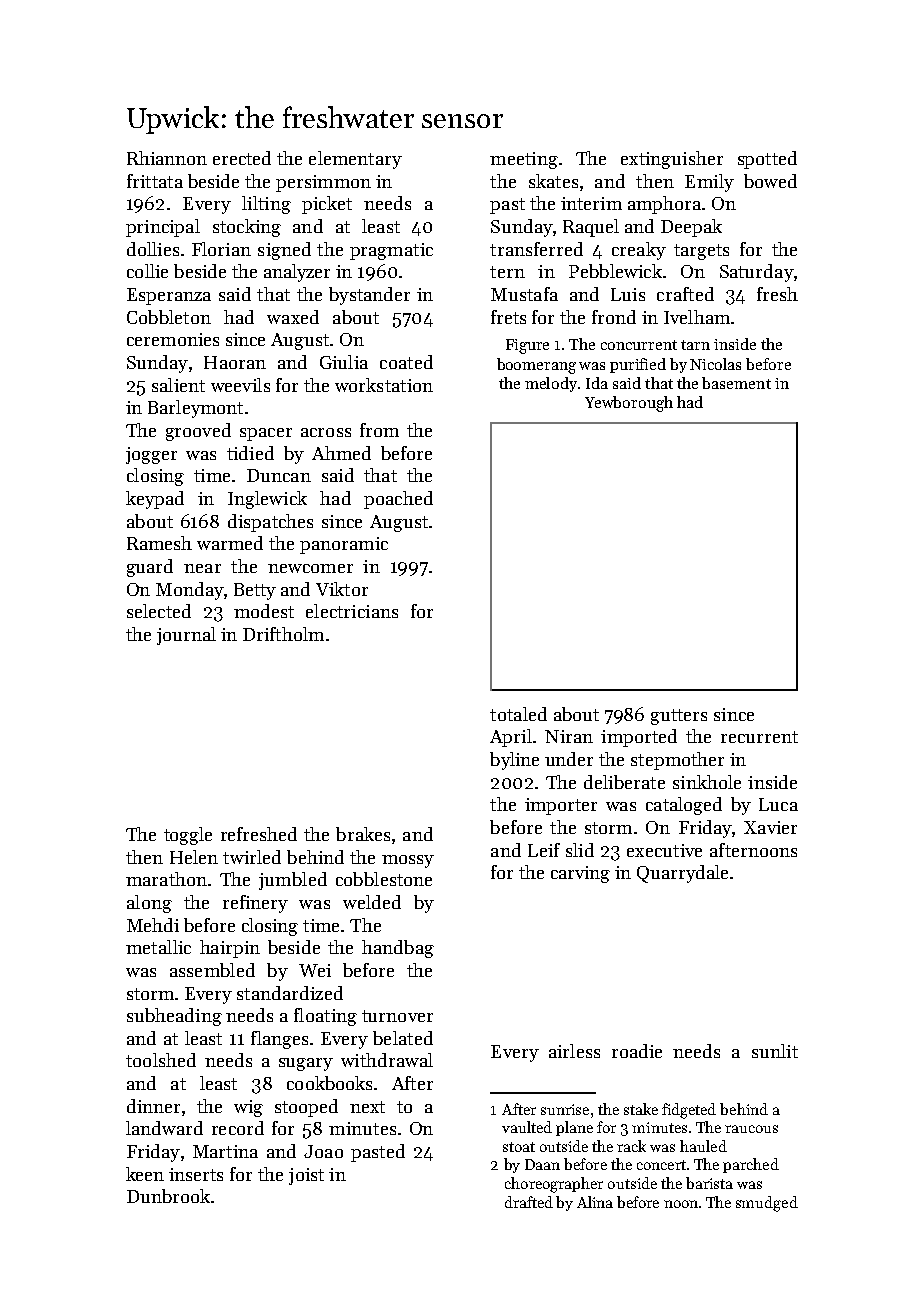 The image size is (924, 1311). Describe the element at coordinates (153, 1106) in the screenshot. I see `dinner` at that location.
